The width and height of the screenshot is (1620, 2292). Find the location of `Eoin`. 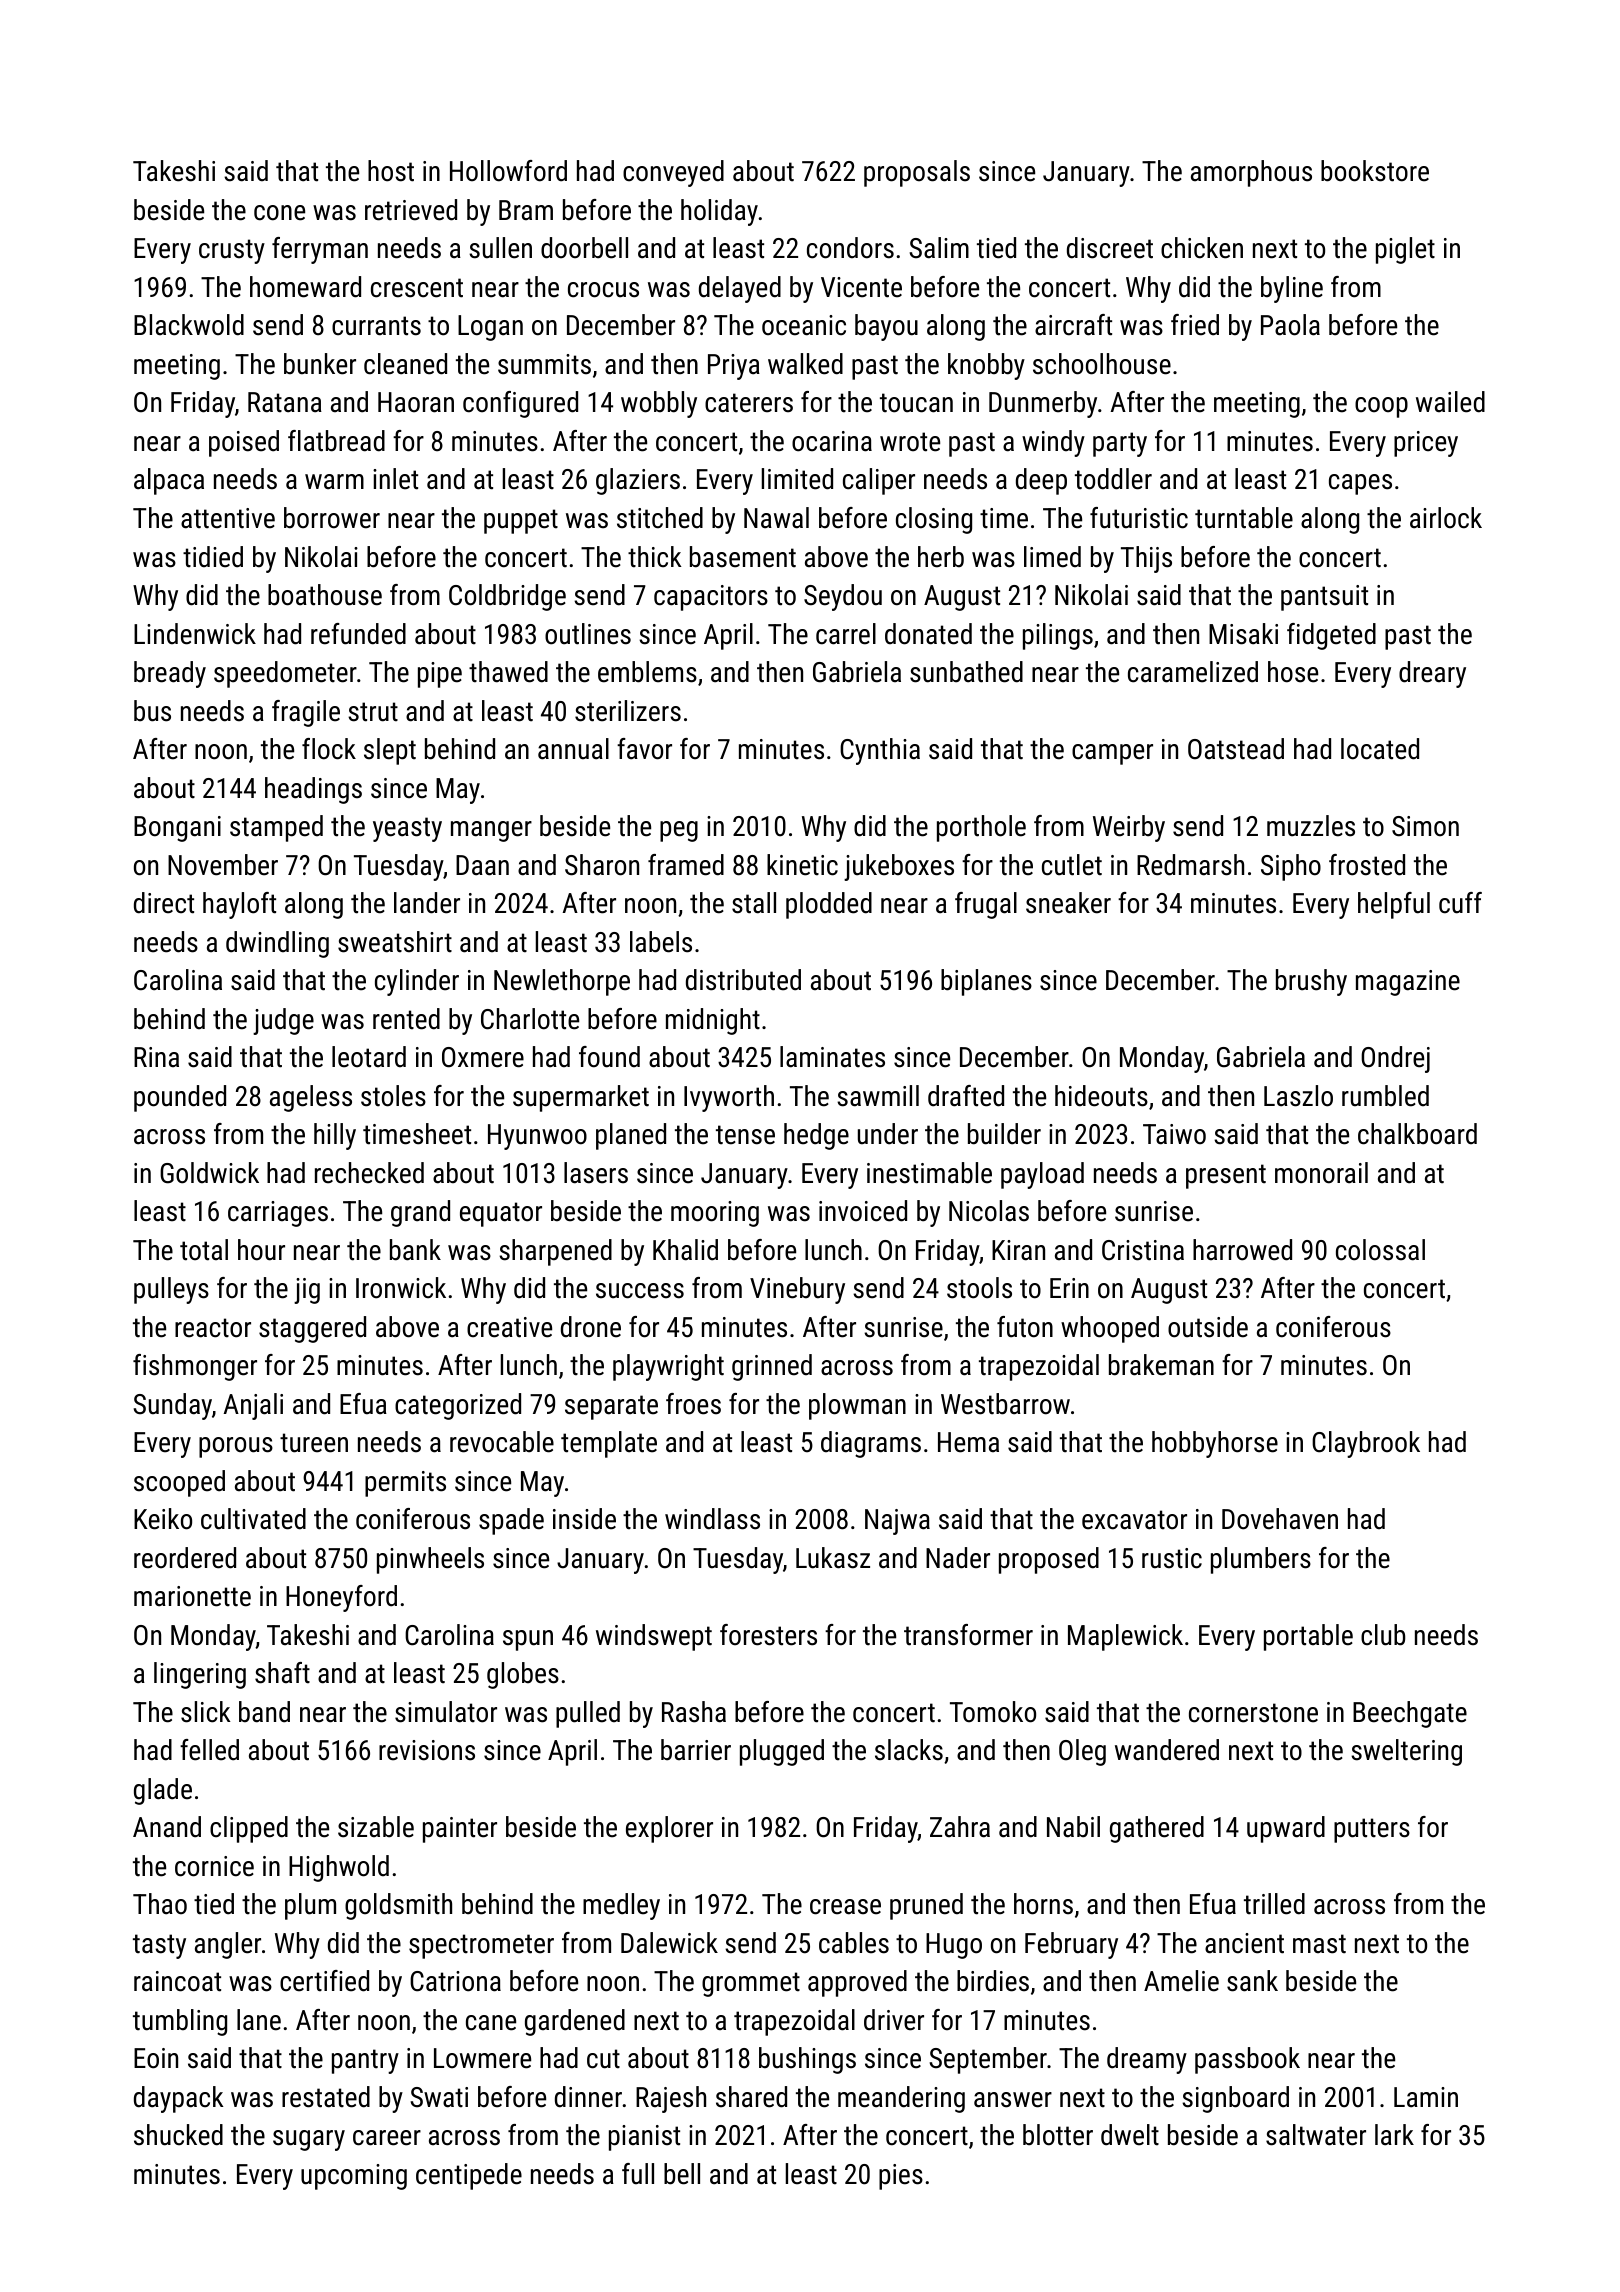

Eoin is located at coordinates (156, 2058).
